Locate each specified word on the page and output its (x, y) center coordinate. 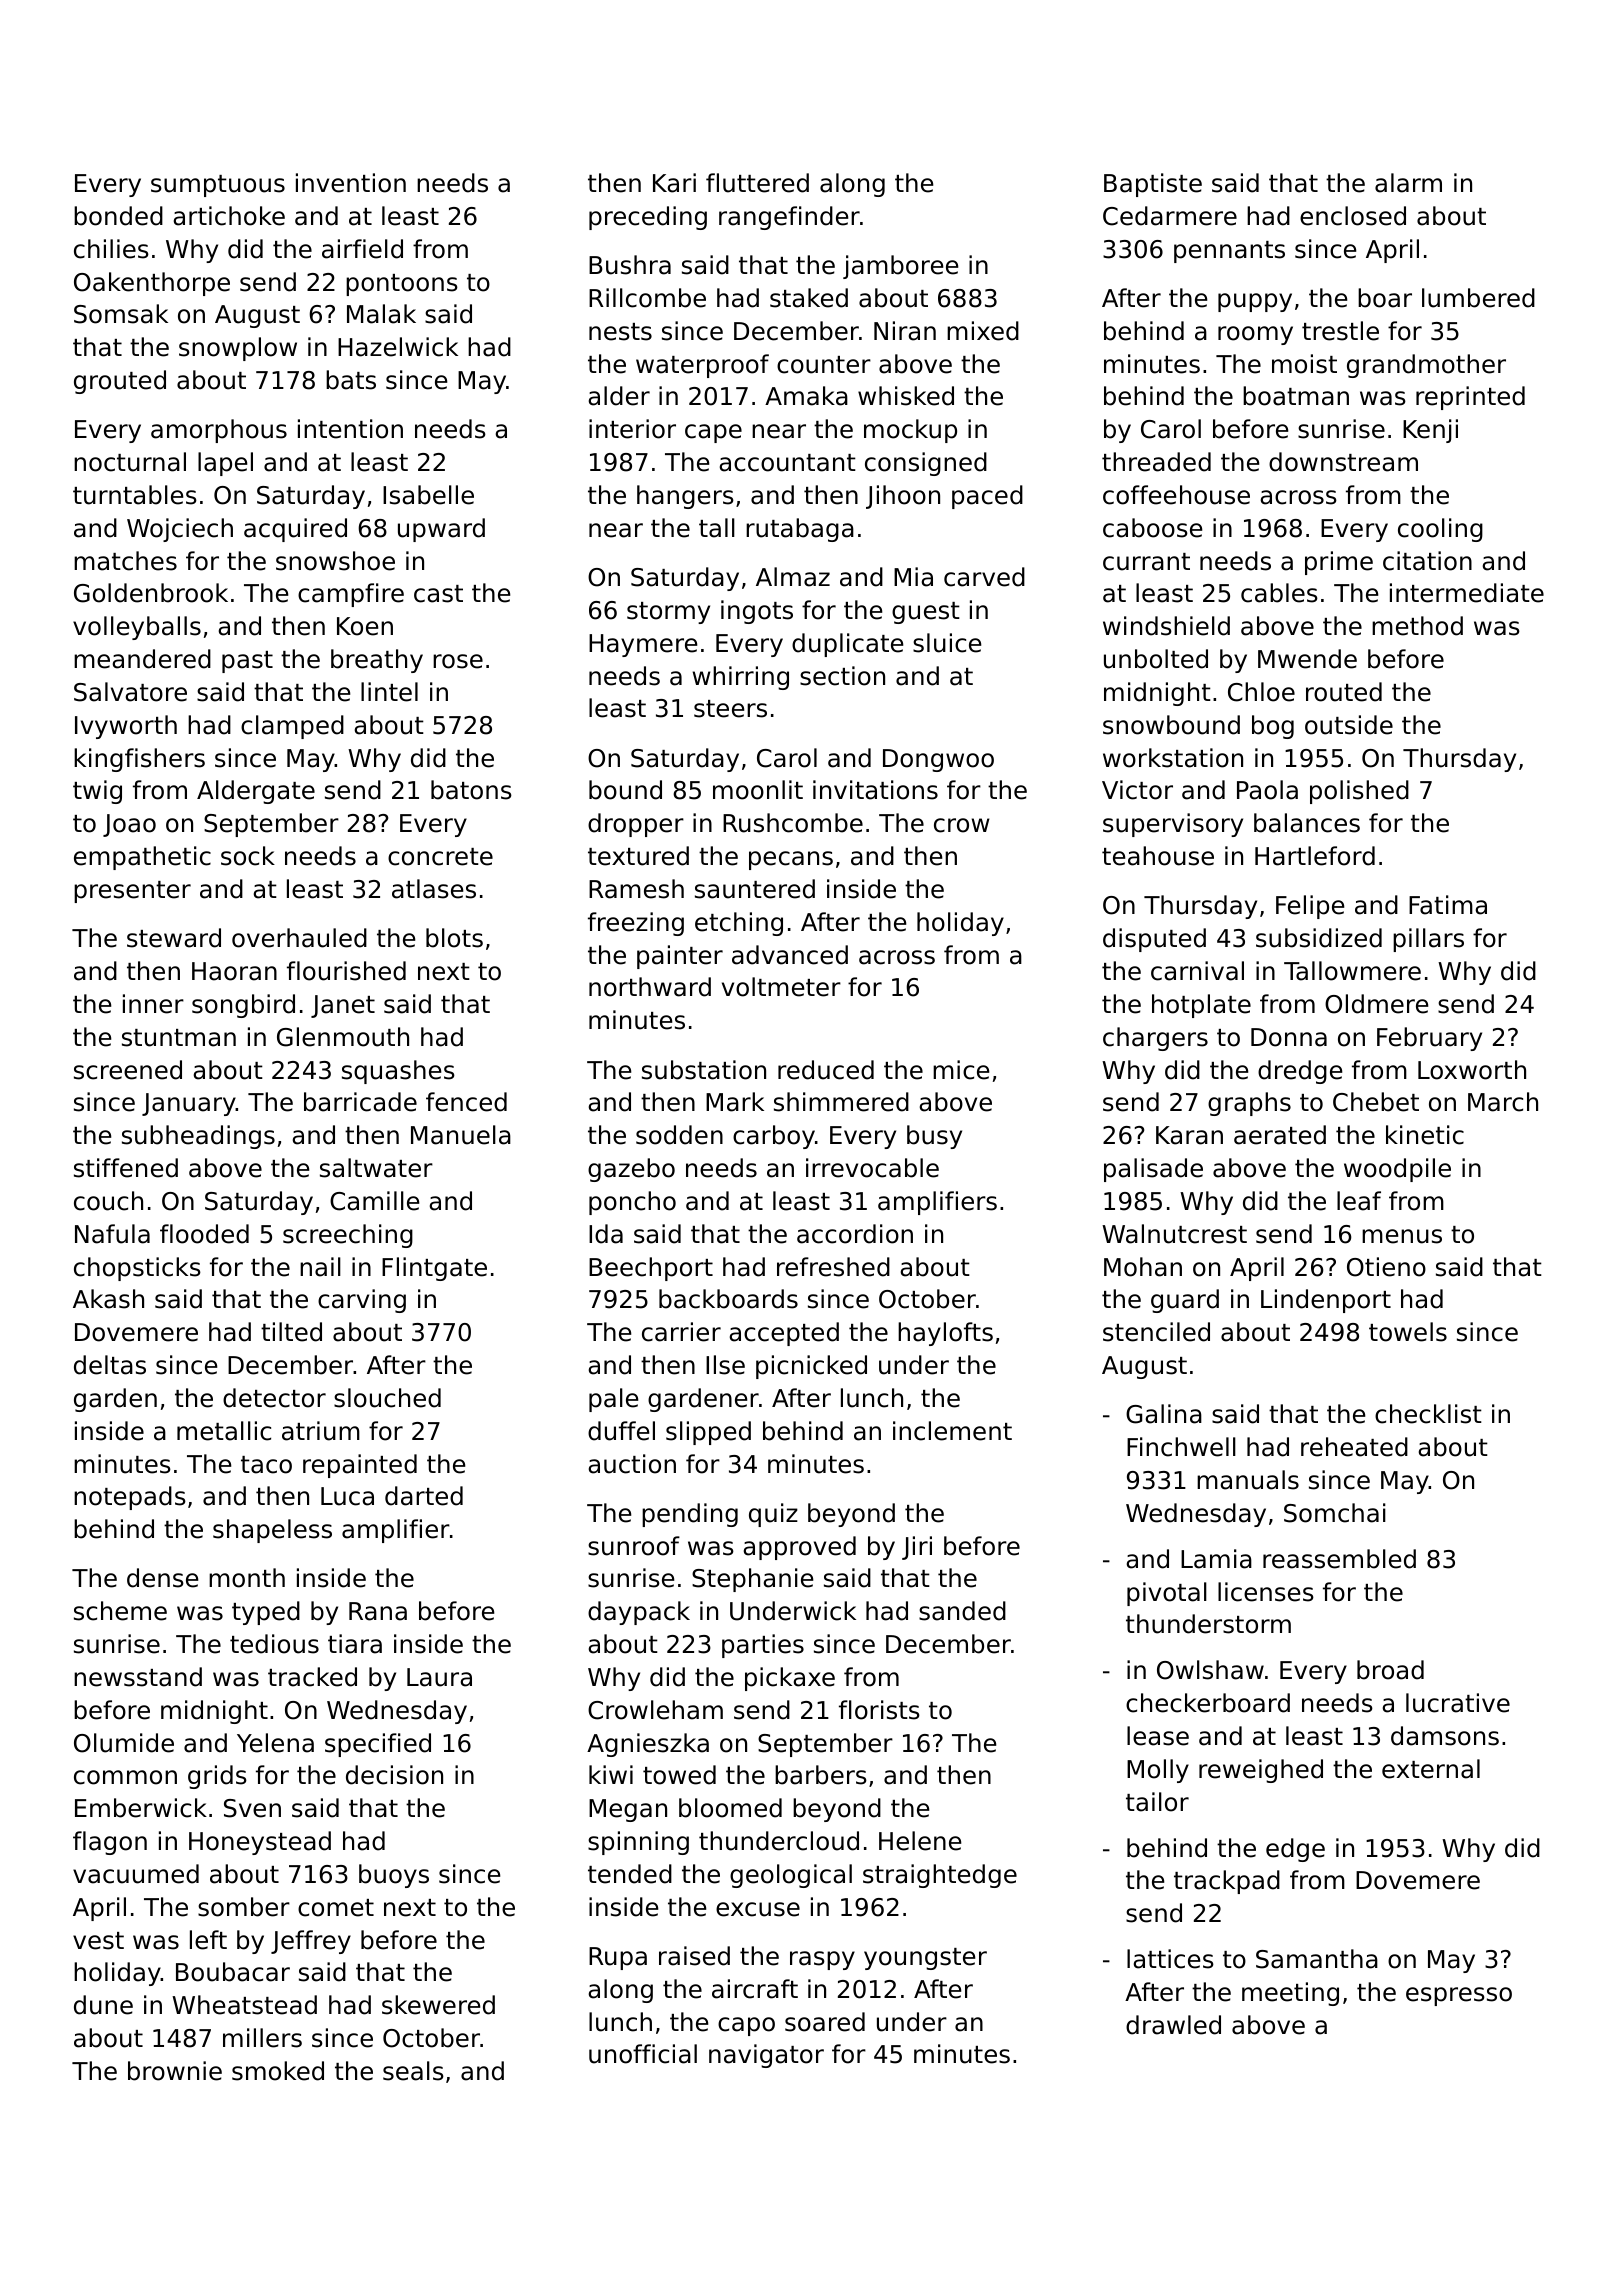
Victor (1137, 790)
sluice (947, 643)
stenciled (1156, 1332)
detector (274, 1398)
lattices (1170, 1959)
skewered (438, 2005)
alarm (1408, 183)
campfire (351, 595)
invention (351, 183)
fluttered (757, 183)
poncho (632, 1203)
